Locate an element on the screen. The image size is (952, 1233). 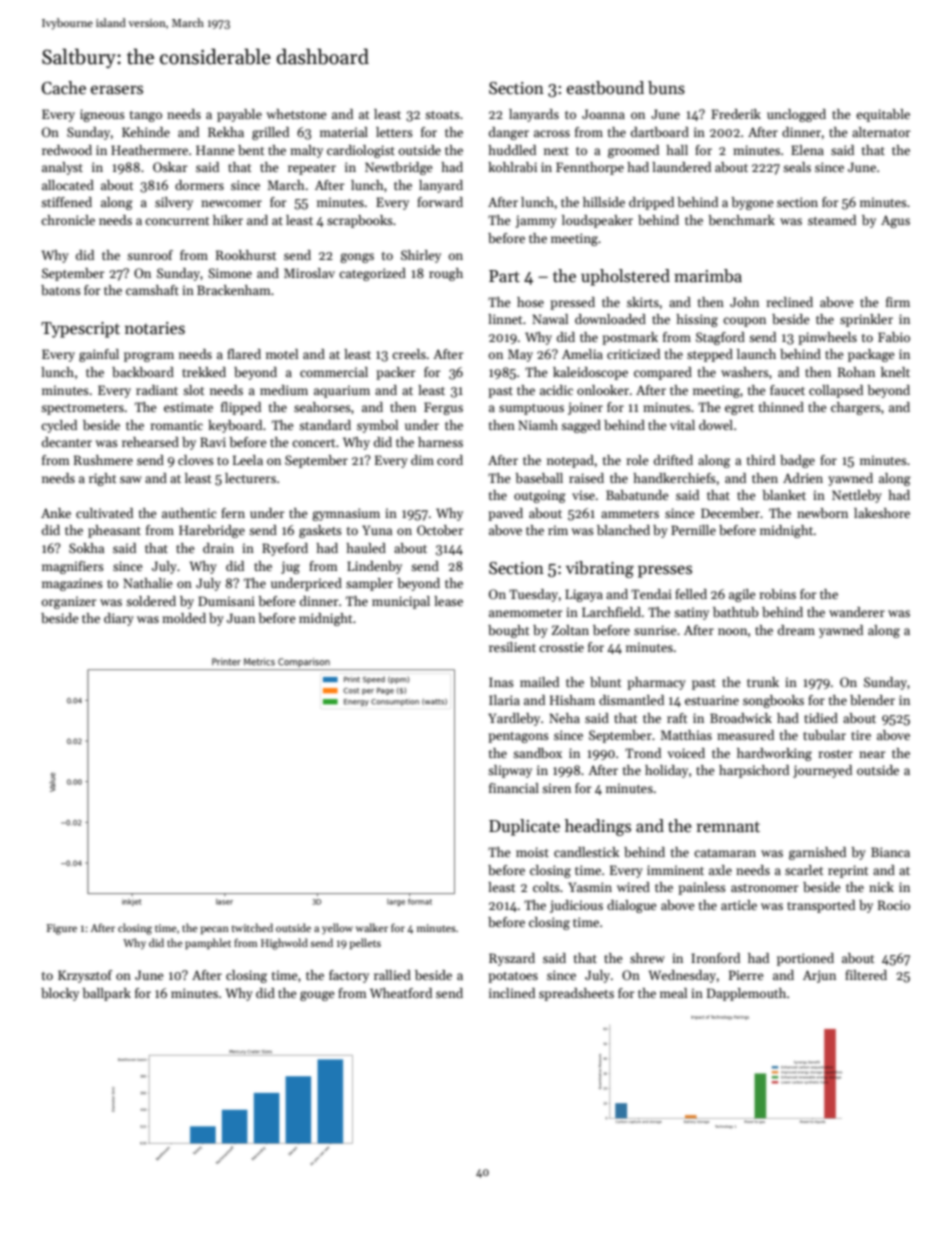
blocky is located at coordinates (60, 994).
